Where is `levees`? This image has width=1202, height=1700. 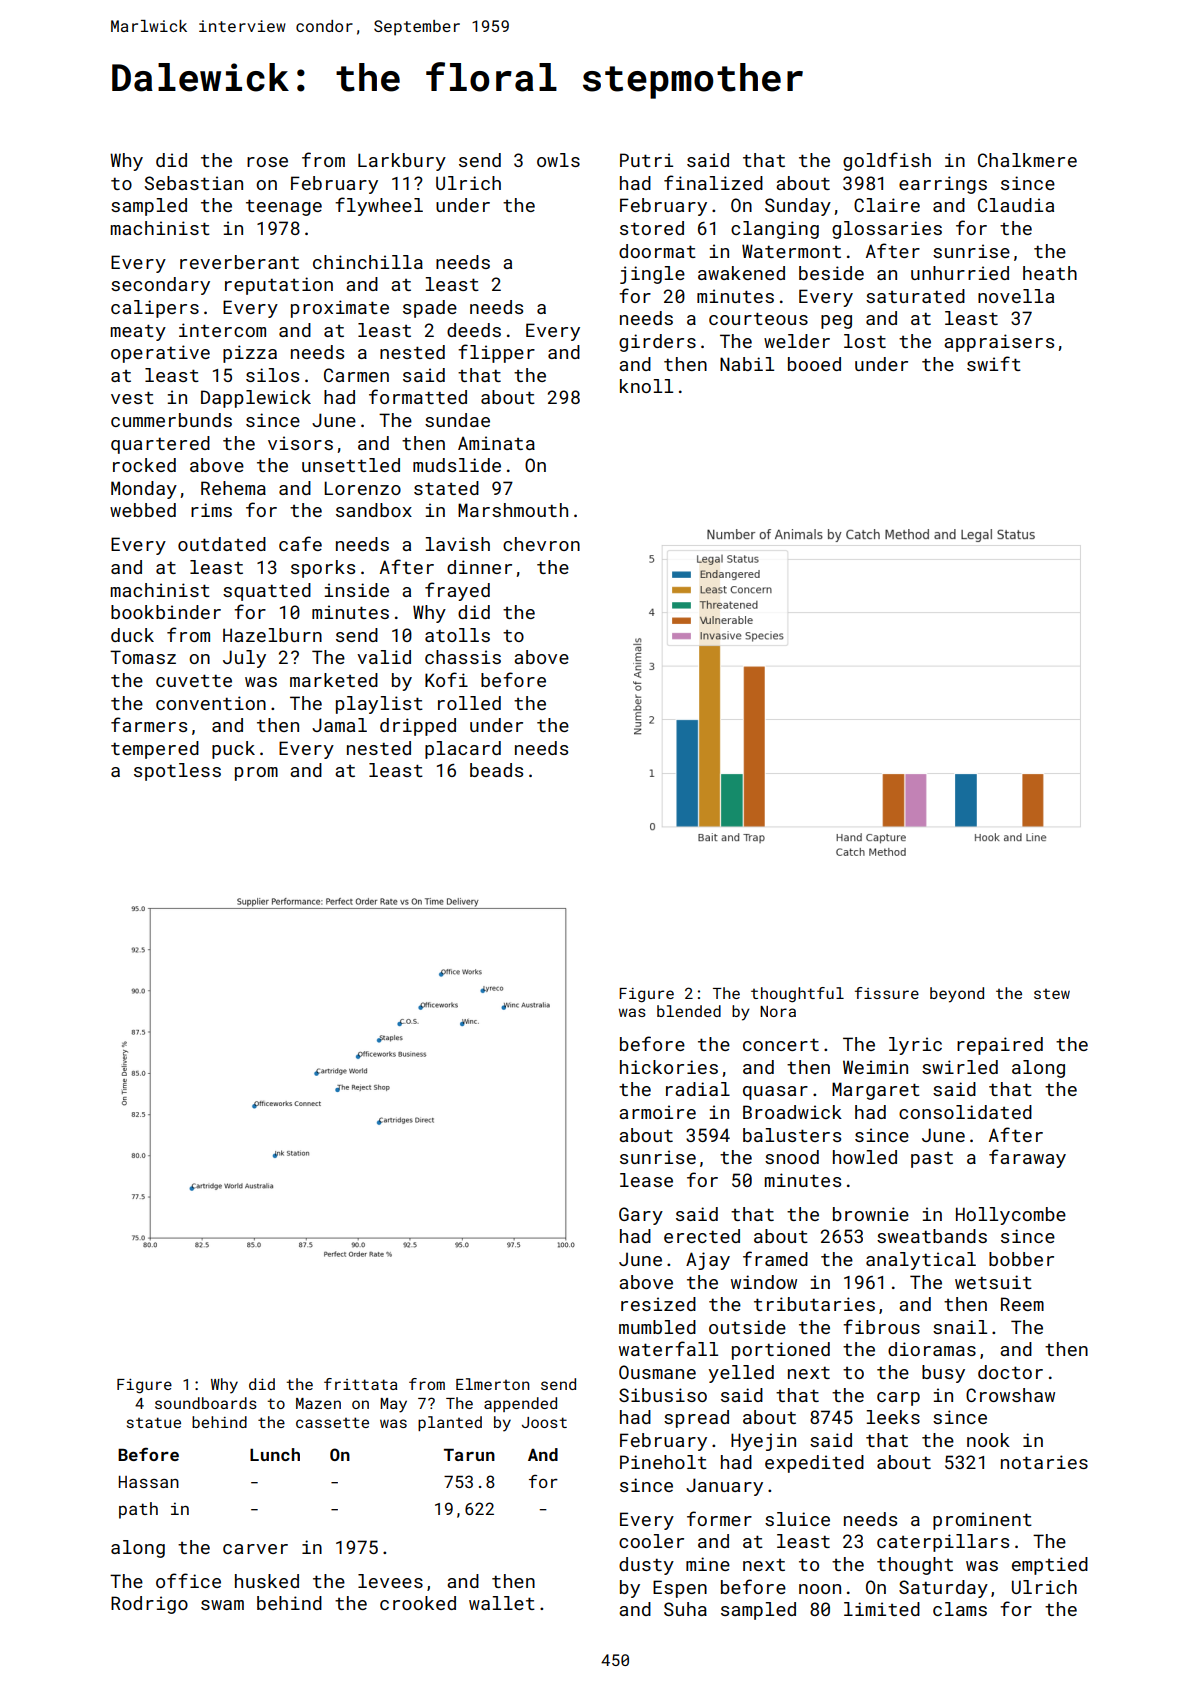 levees is located at coordinates (390, 1581).
